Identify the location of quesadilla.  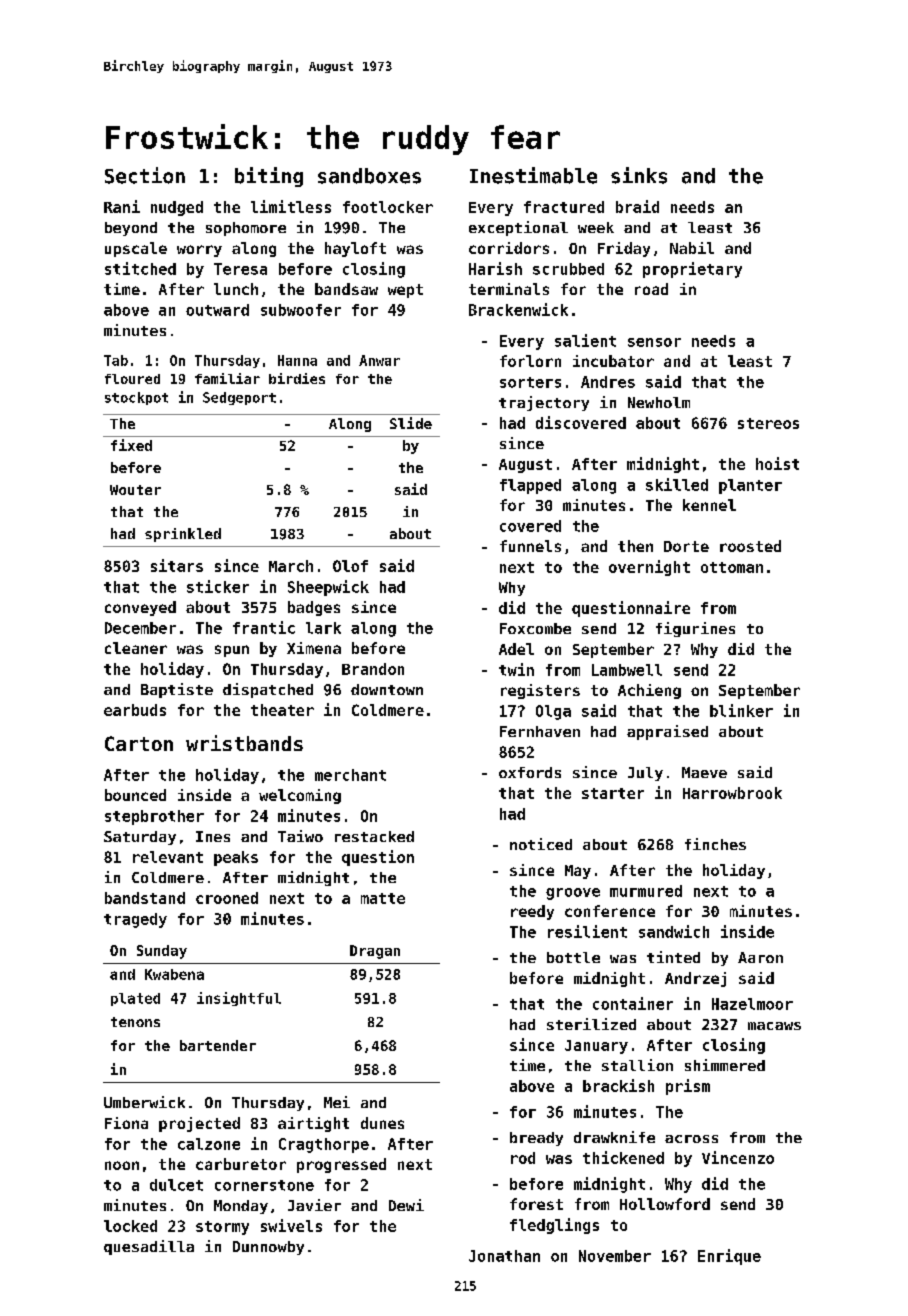
(149, 1247).
